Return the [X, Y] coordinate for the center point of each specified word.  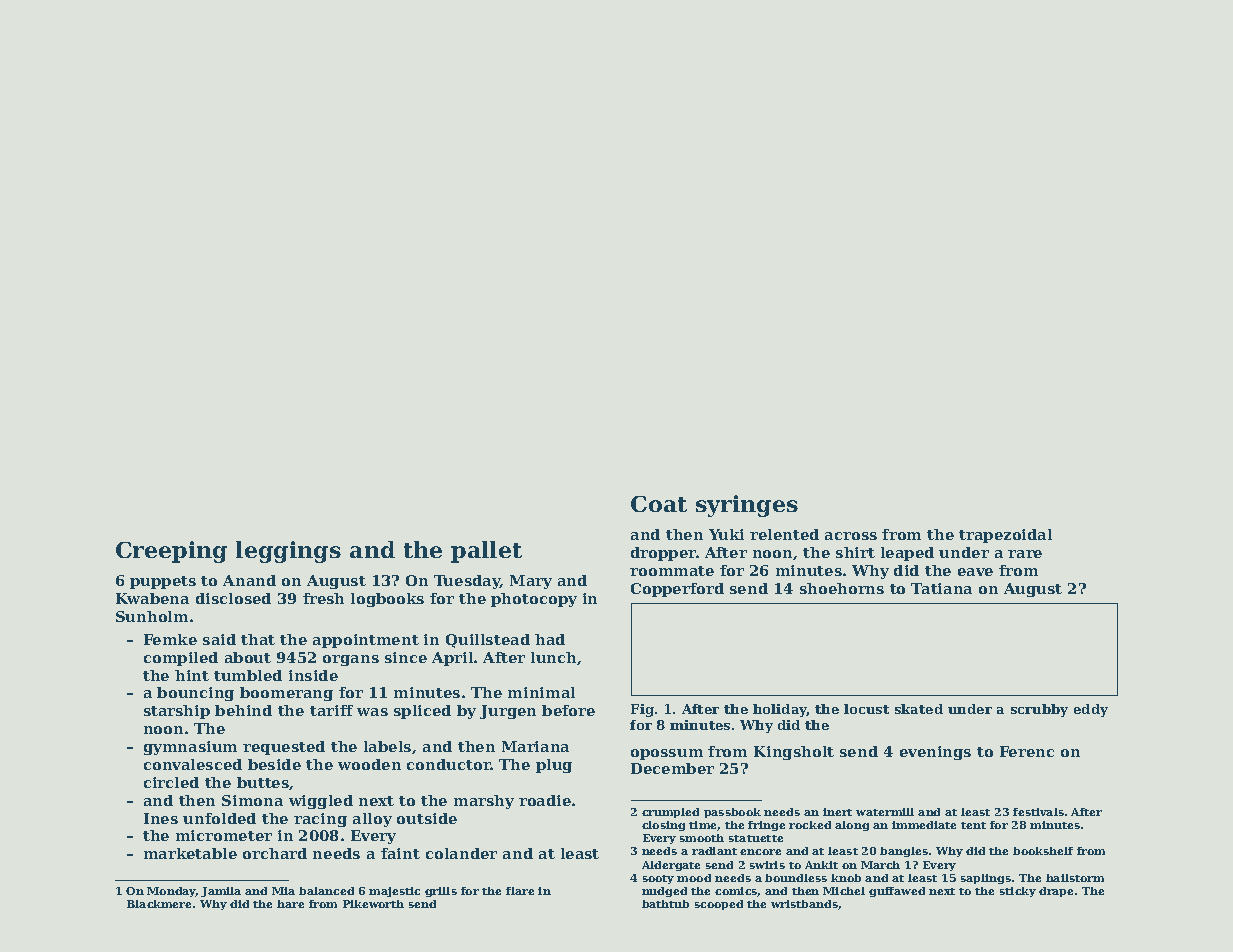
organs [351, 660]
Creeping [171, 552]
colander [461, 853]
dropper [663, 554]
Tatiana [941, 588]
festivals [1038, 812]
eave [975, 572]
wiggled [321, 802]
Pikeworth [373, 904]
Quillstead [488, 641]
